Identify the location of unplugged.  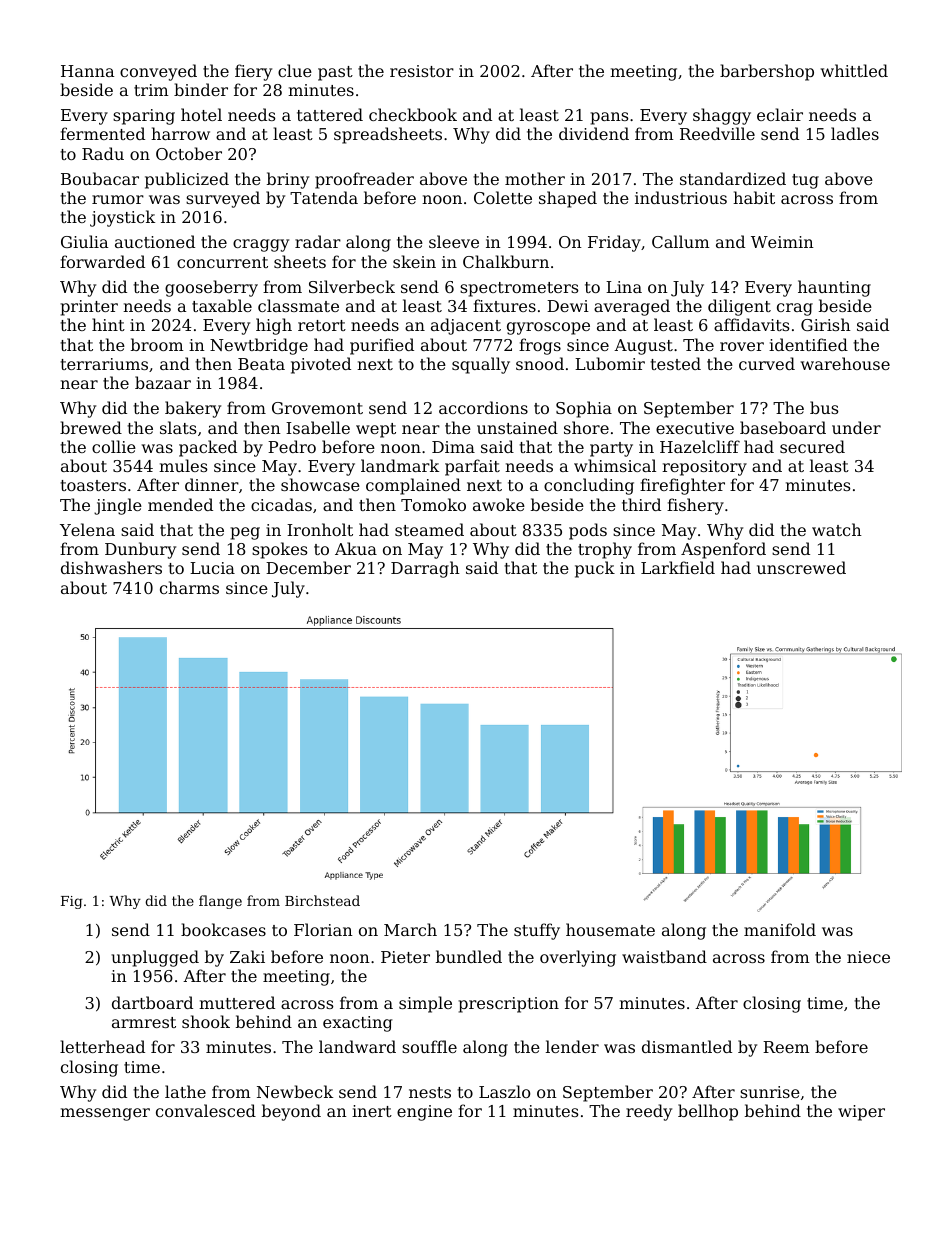
(155, 958).
